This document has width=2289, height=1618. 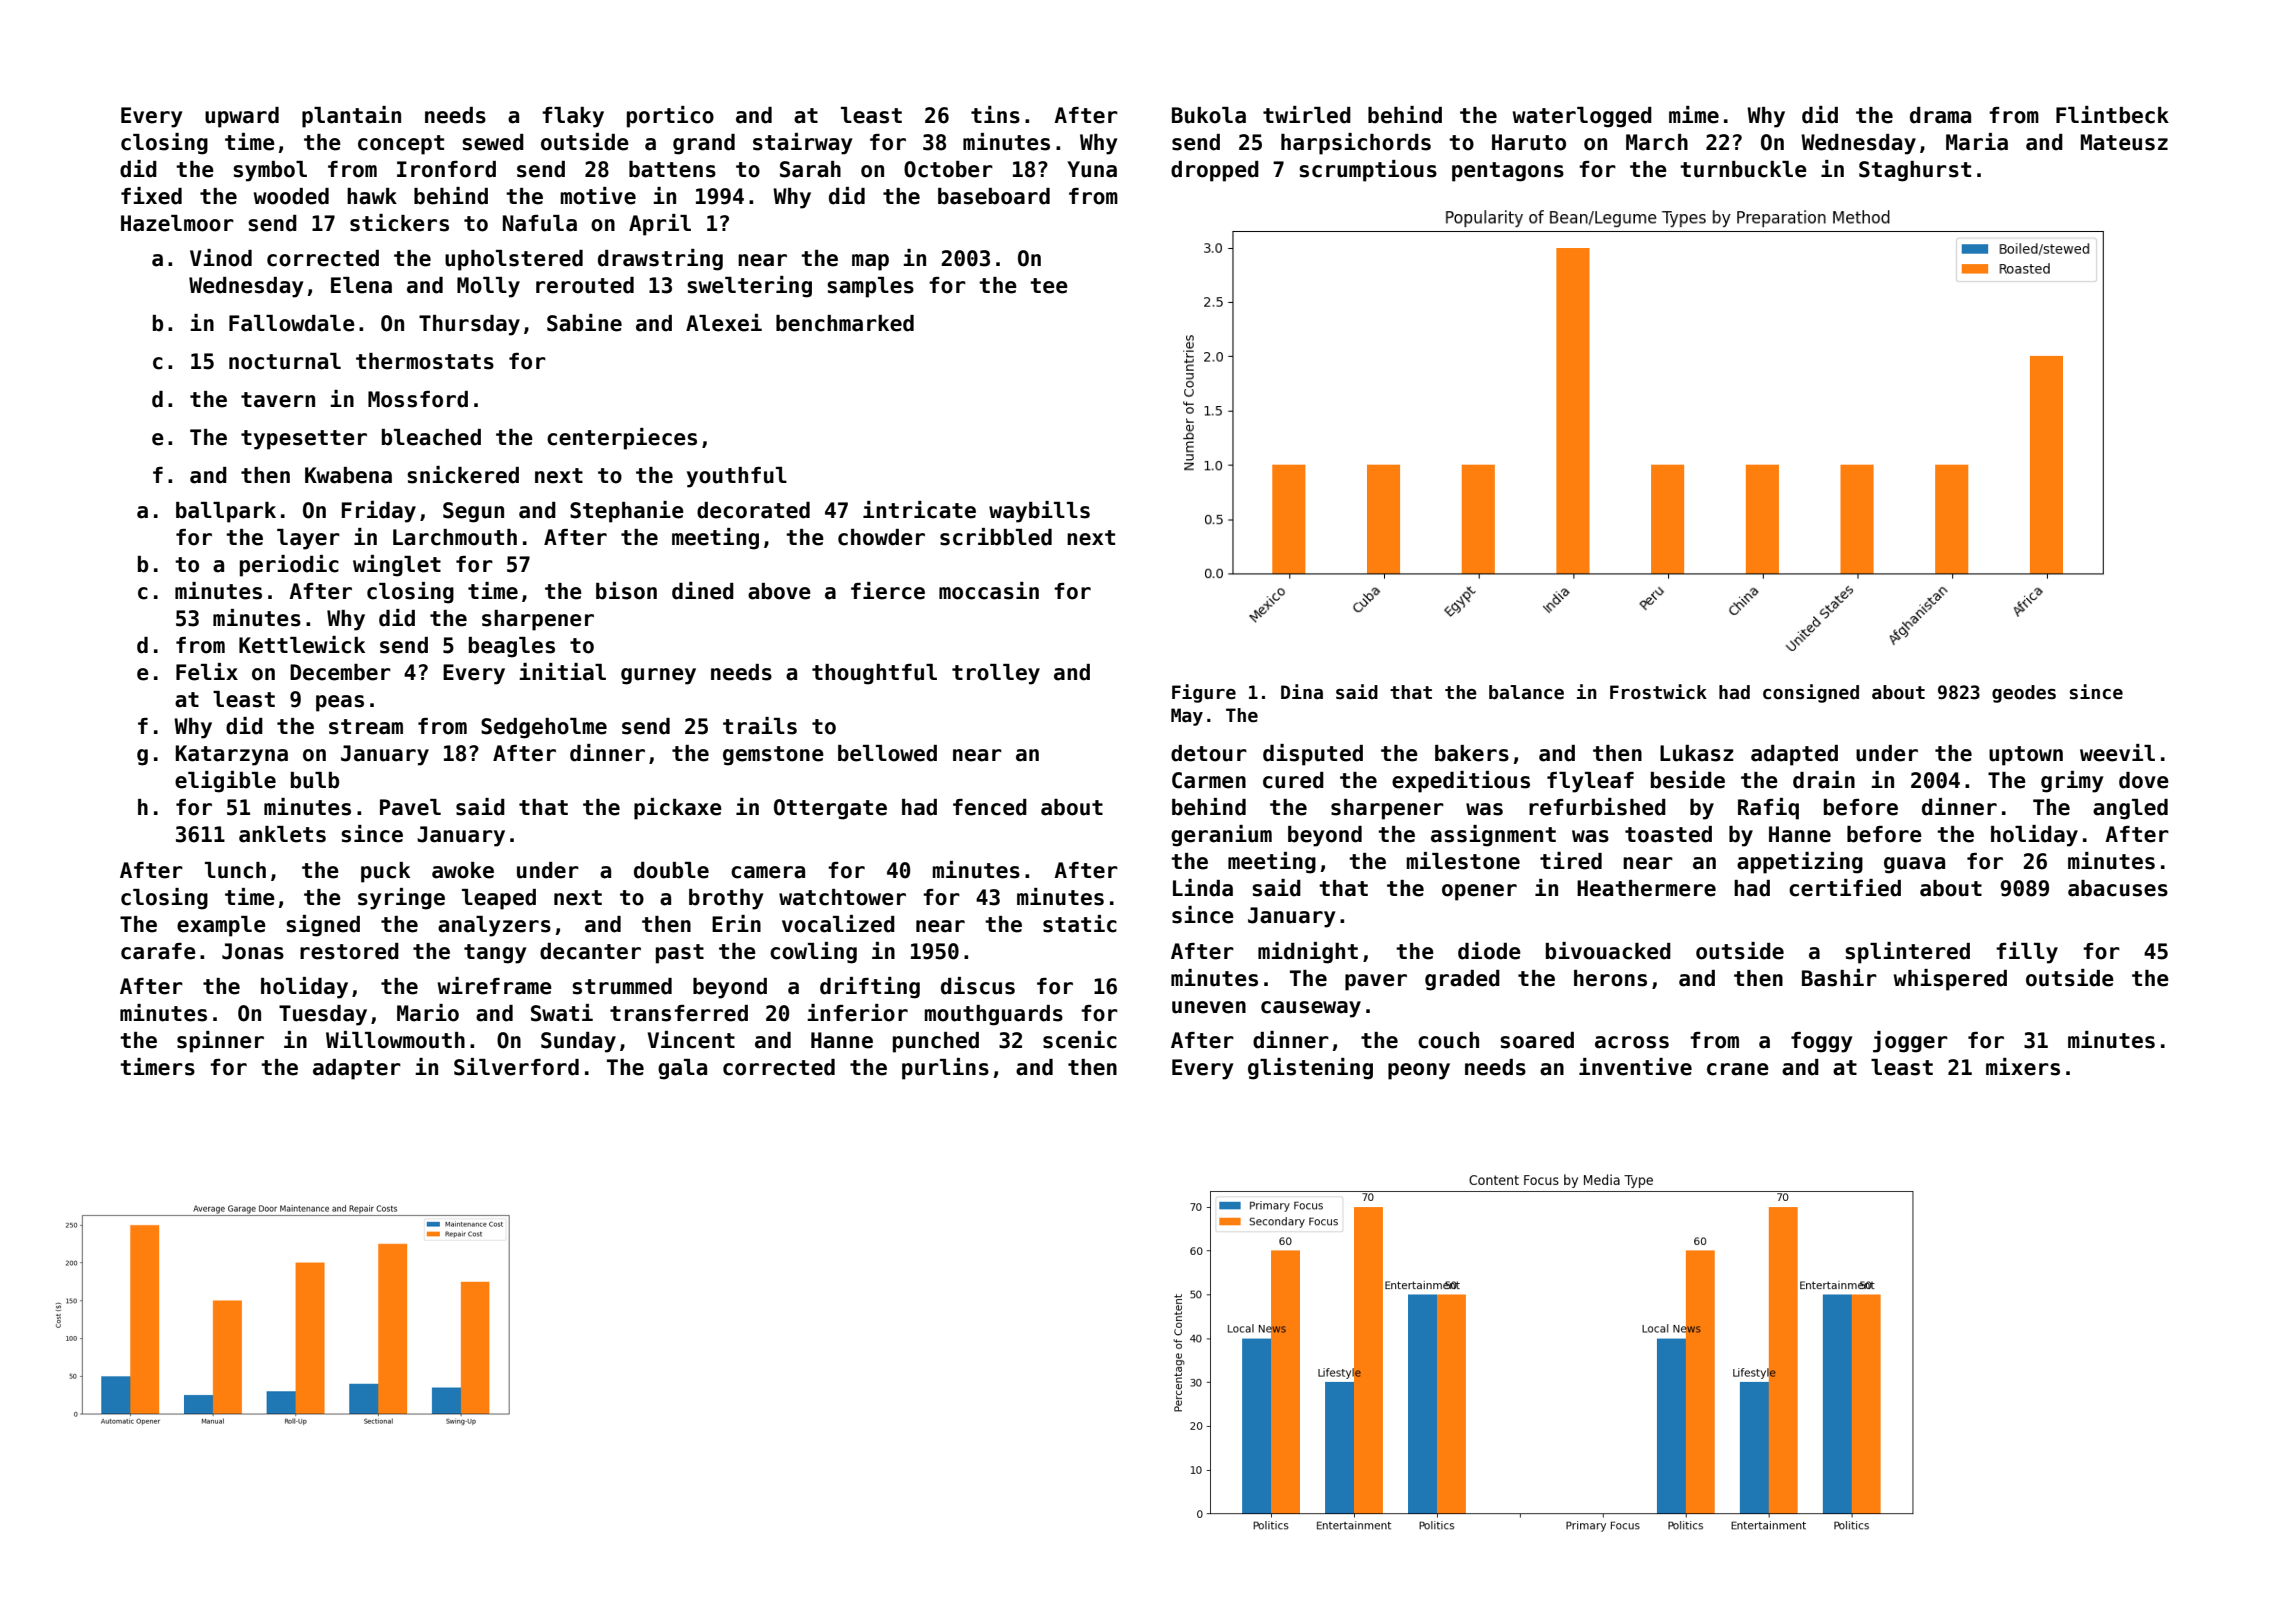 What do you see at coordinates (1743, 169) in the document?
I see `turnbuckle` at bounding box center [1743, 169].
